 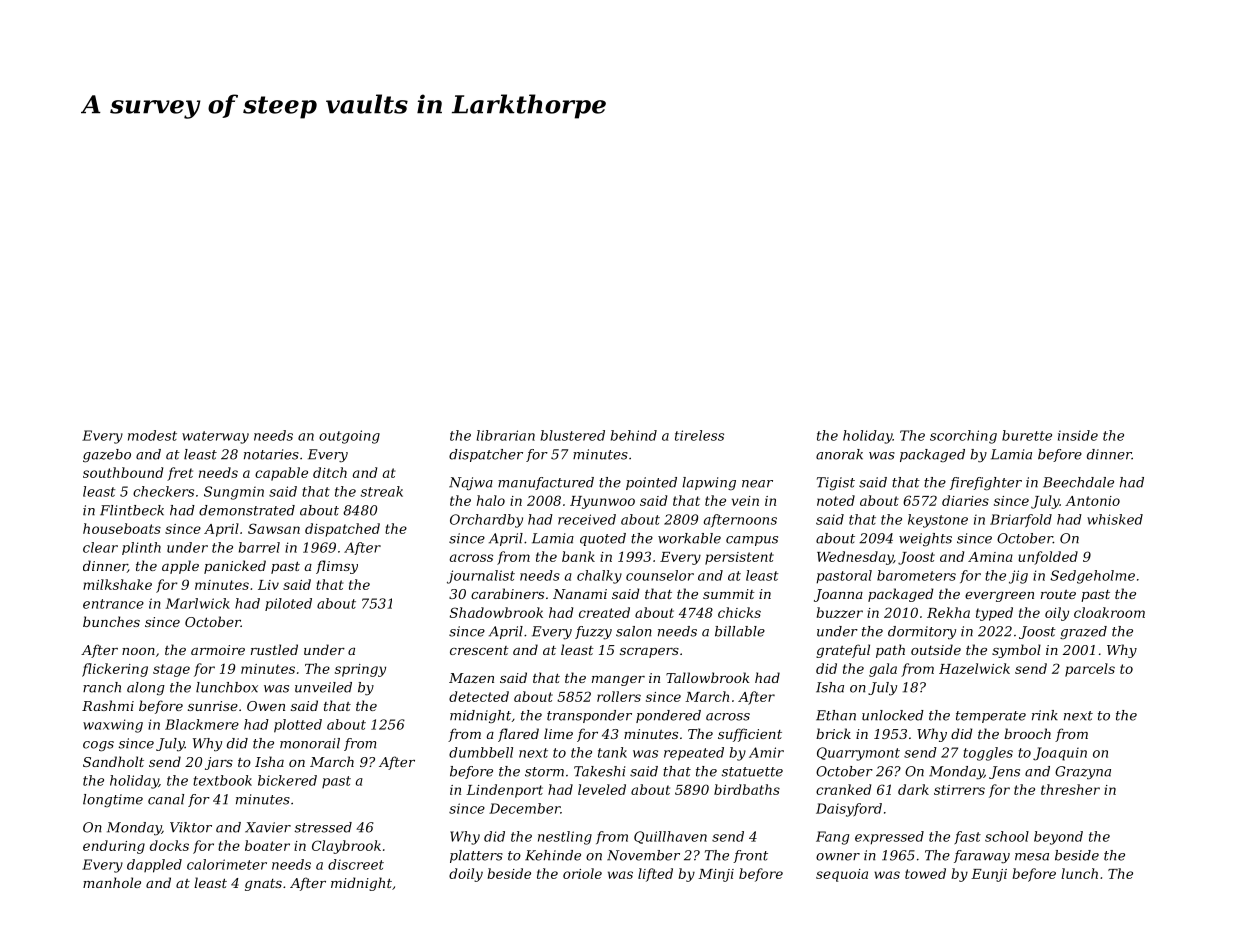 I want to click on blustered, so click(x=573, y=435).
